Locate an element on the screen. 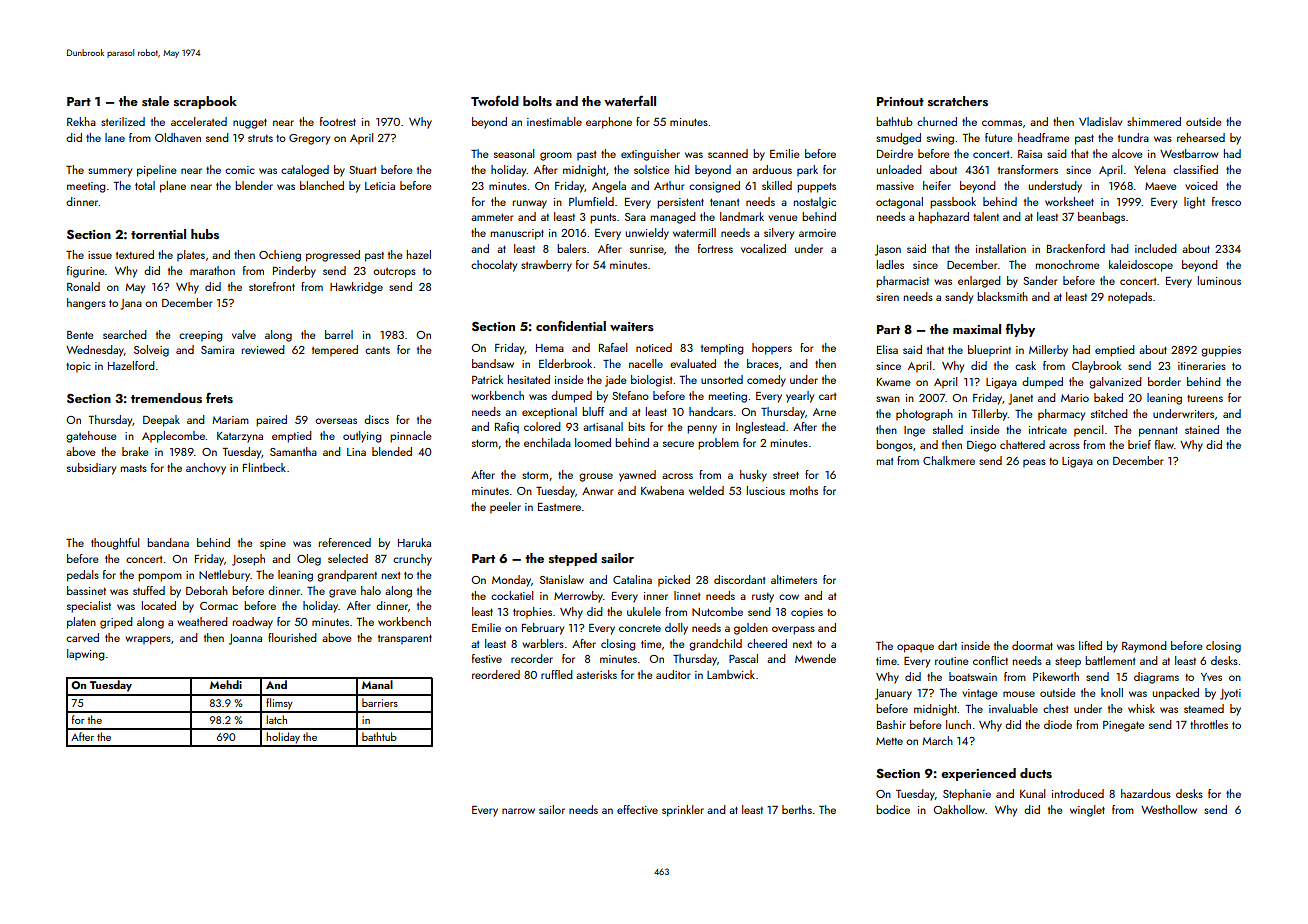 The height and width of the screenshot is (924, 1308). Printout is located at coordinates (900, 101).
